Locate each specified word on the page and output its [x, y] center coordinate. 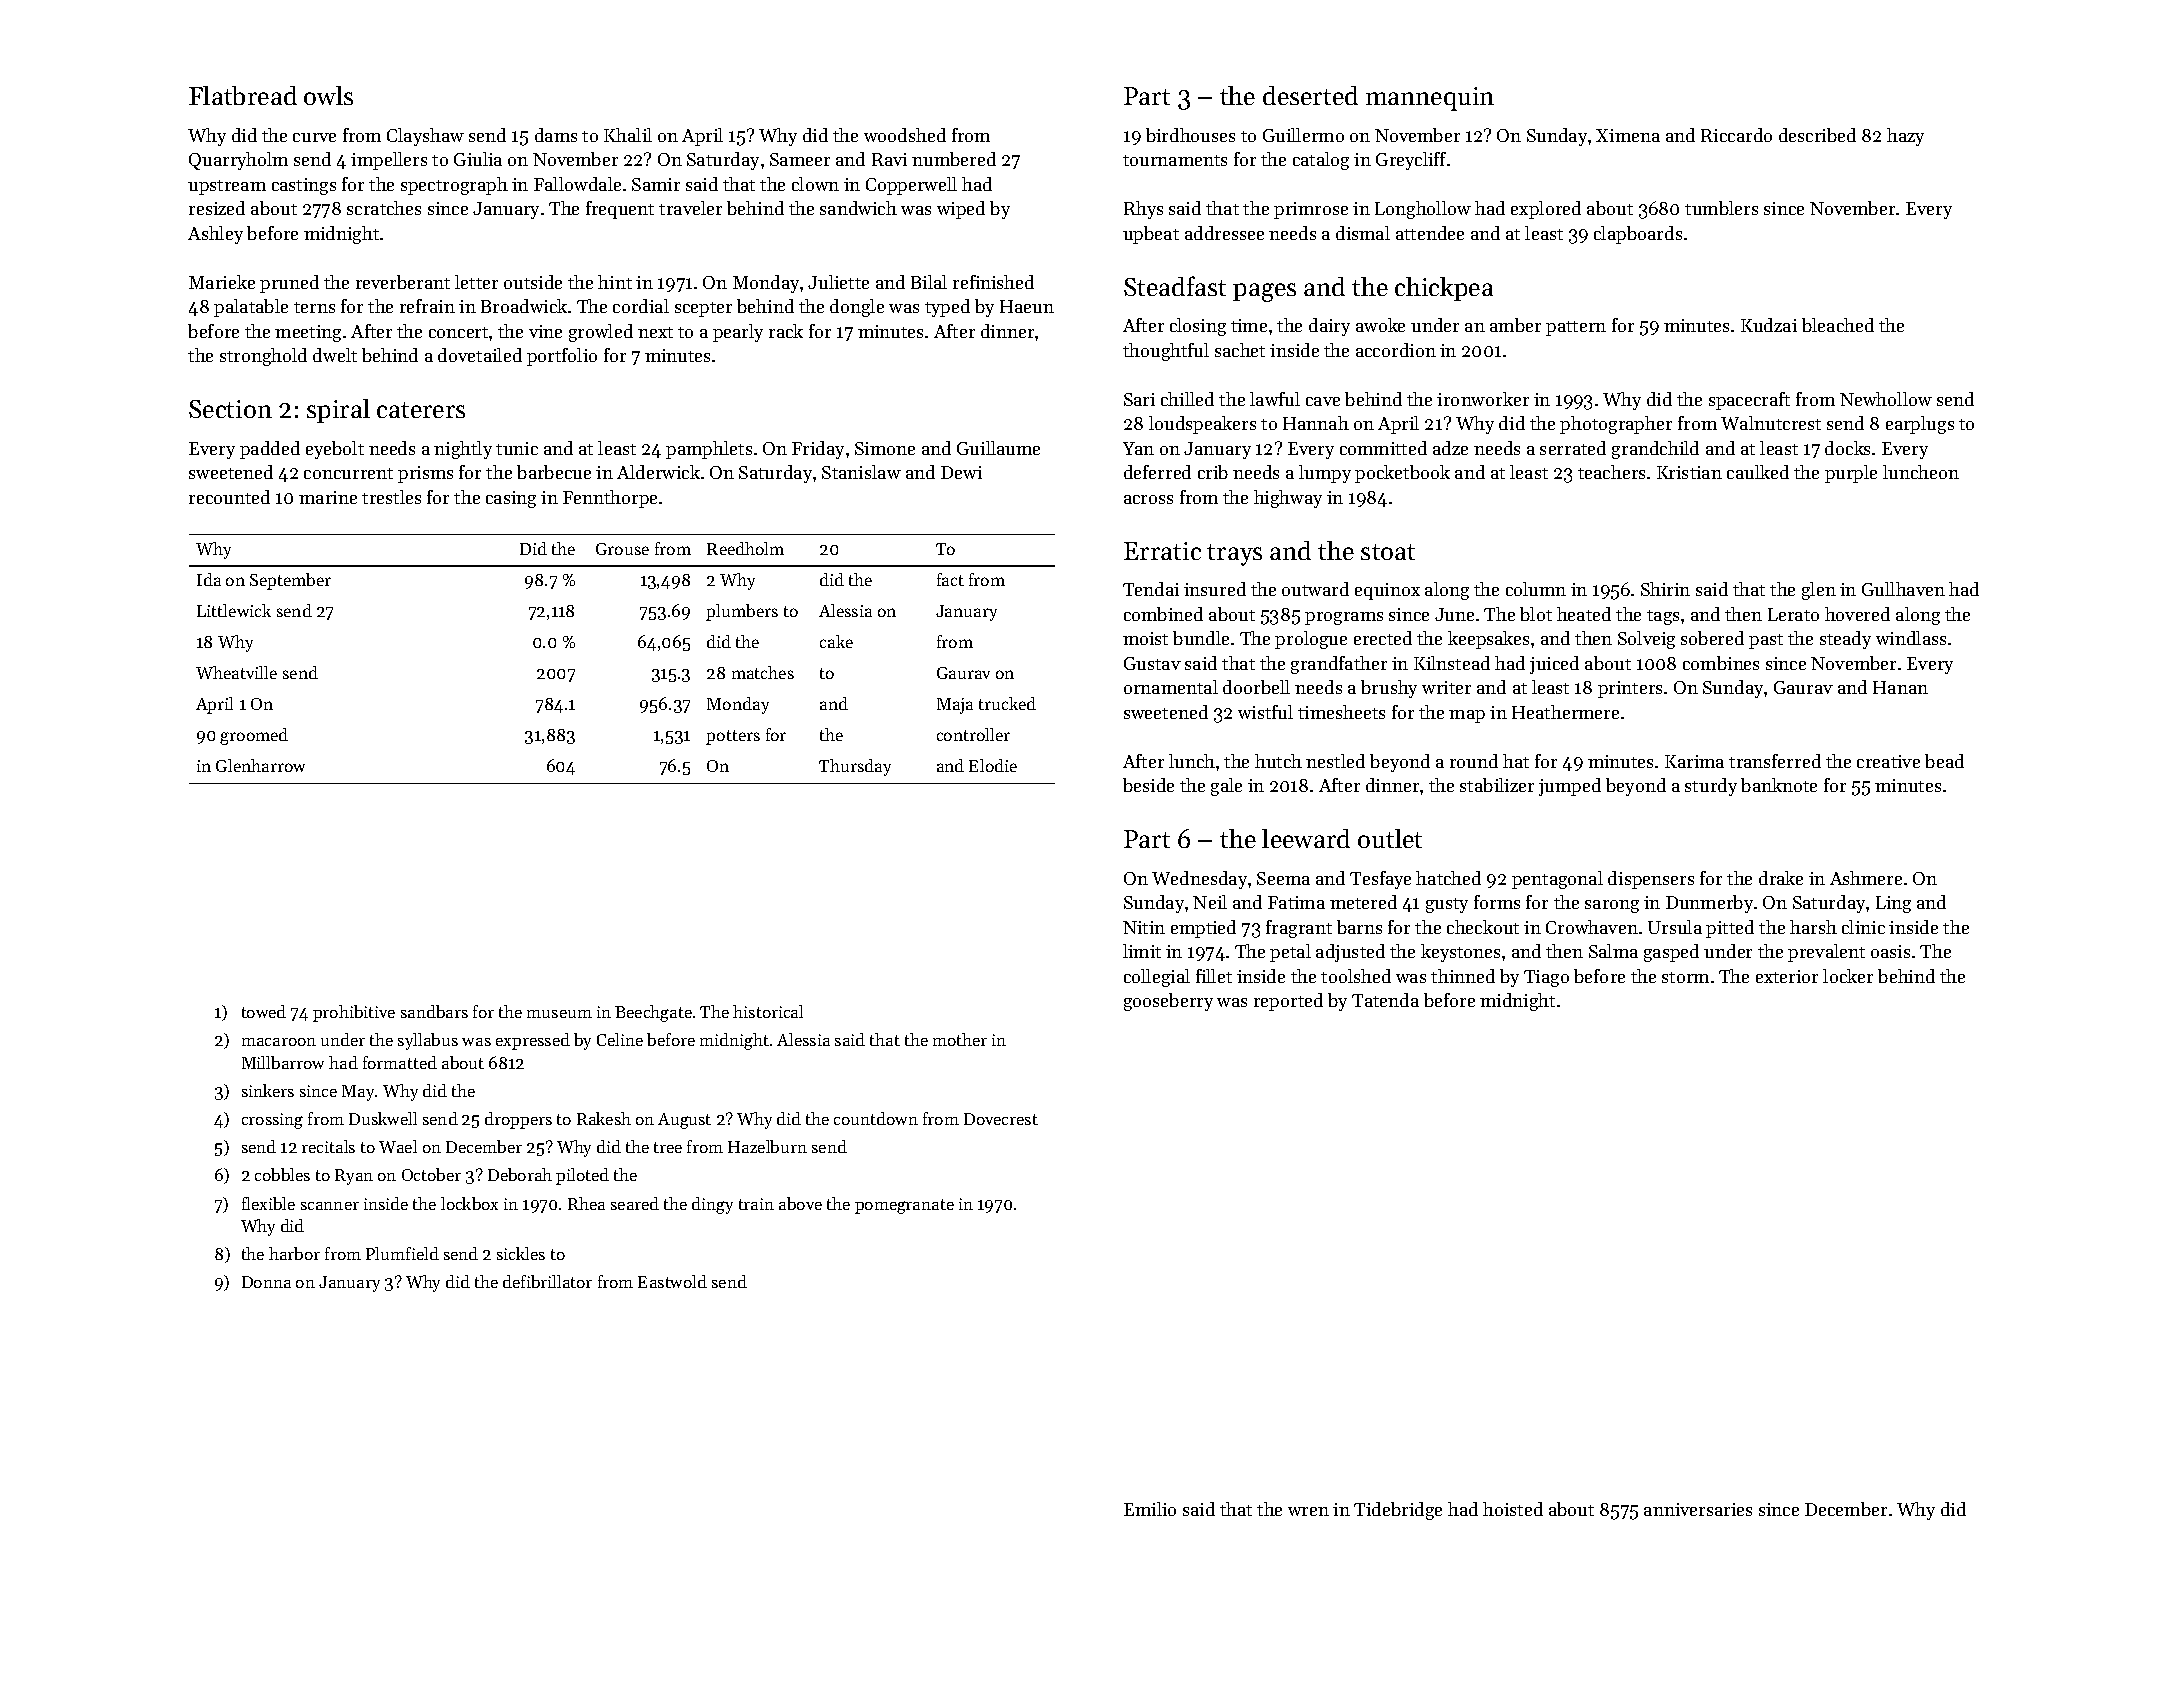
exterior [1787, 976]
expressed [533, 1041]
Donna [266, 1282]
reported [1288, 1002]
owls [328, 95]
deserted [1310, 95]
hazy [1905, 137]
